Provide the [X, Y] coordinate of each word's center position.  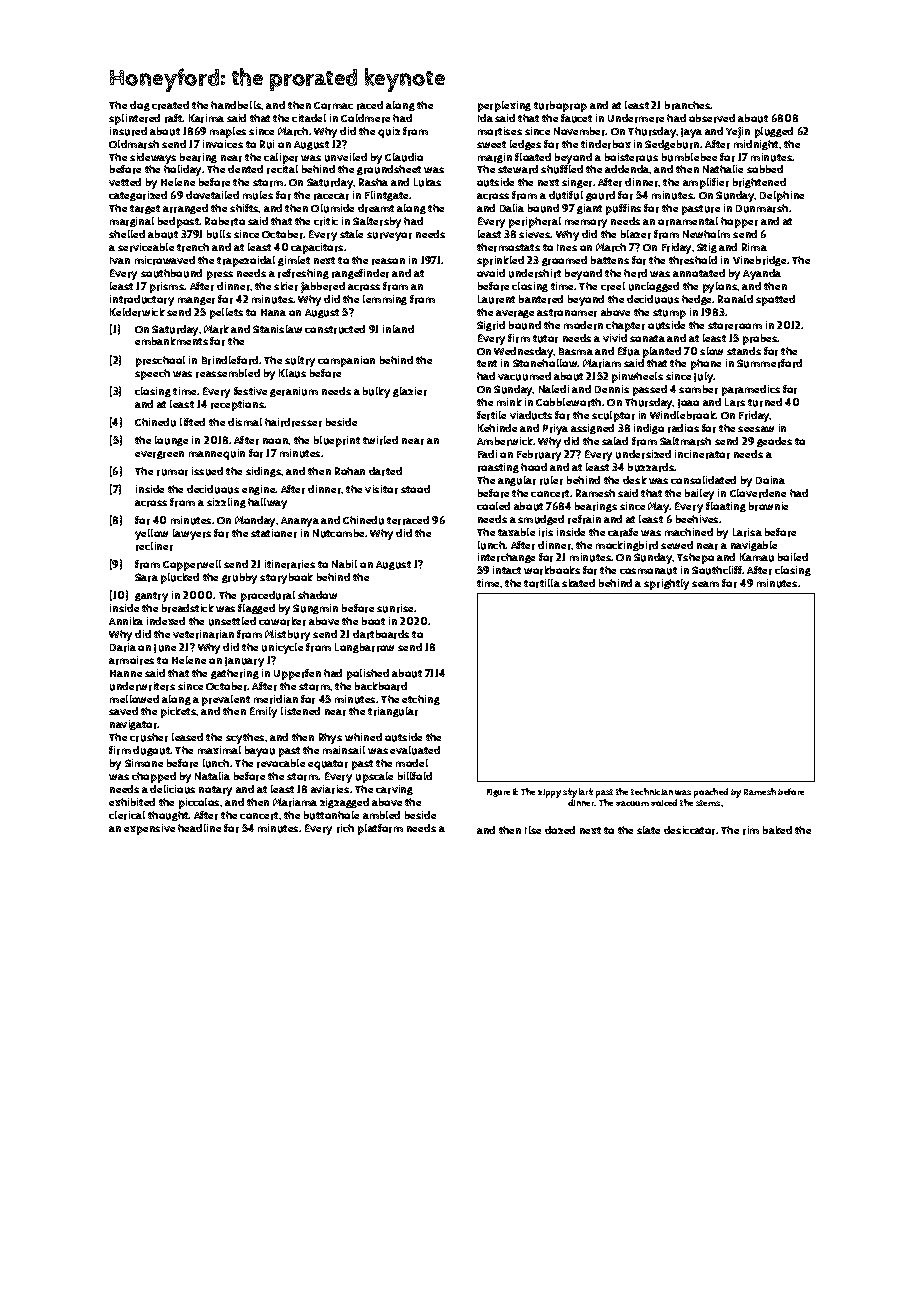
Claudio [404, 157]
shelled [127, 234]
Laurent [496, 299]
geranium [294, 392]
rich [345, 828]
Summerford [769, 363]
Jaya [691, 133]
